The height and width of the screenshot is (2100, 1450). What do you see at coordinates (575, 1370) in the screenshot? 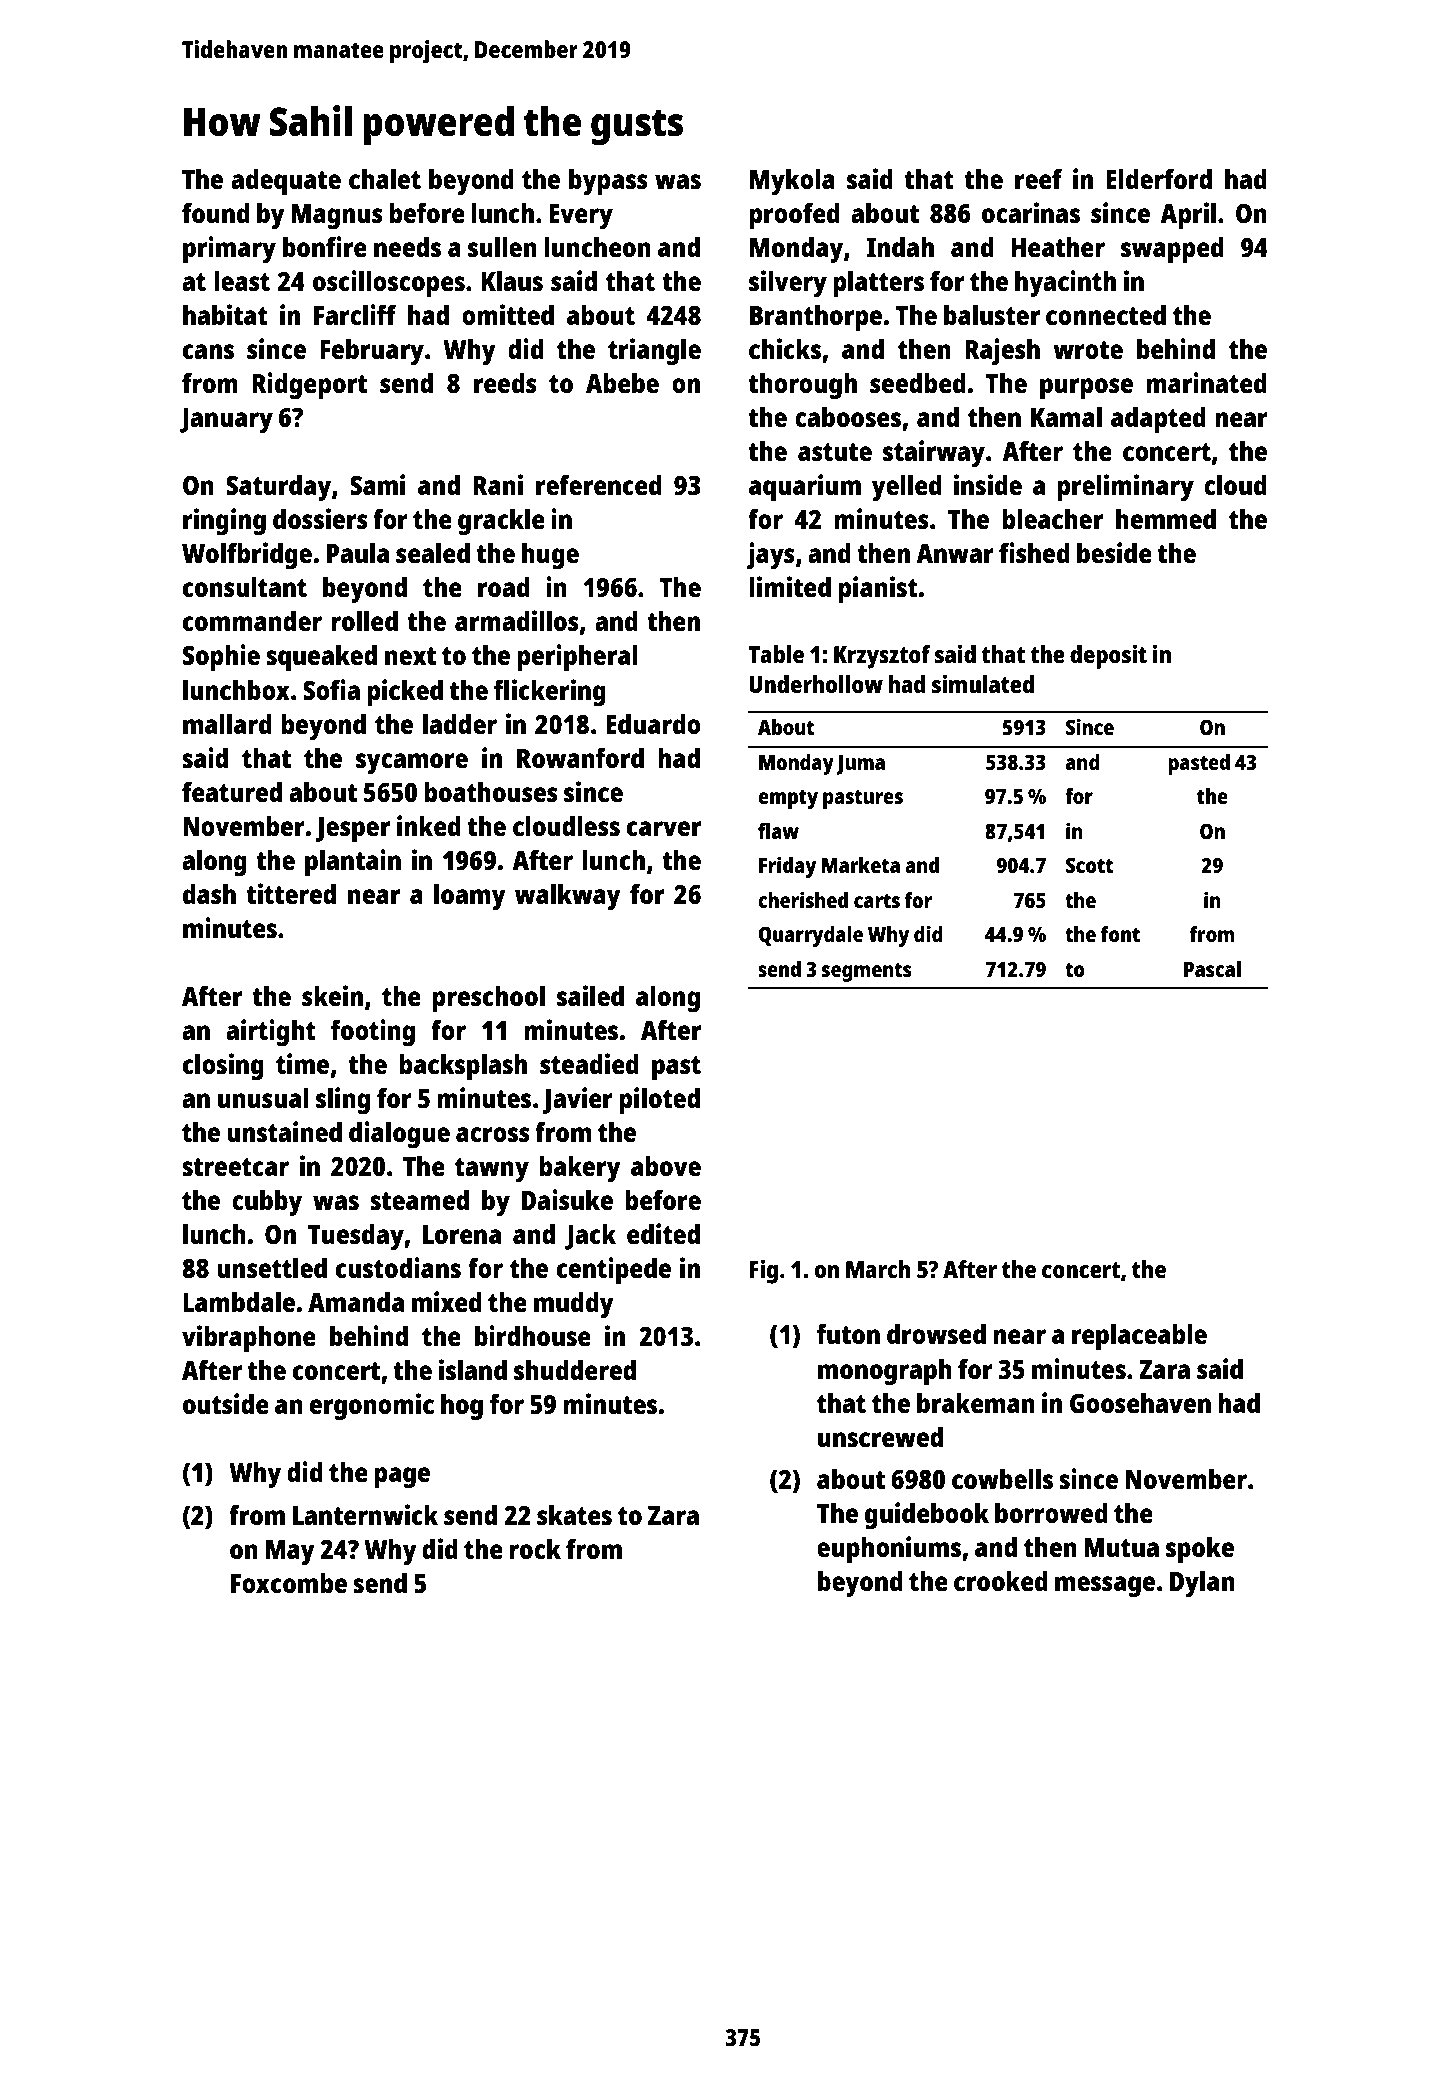
I see `shuddered` at bounding box center [575, 1370].
